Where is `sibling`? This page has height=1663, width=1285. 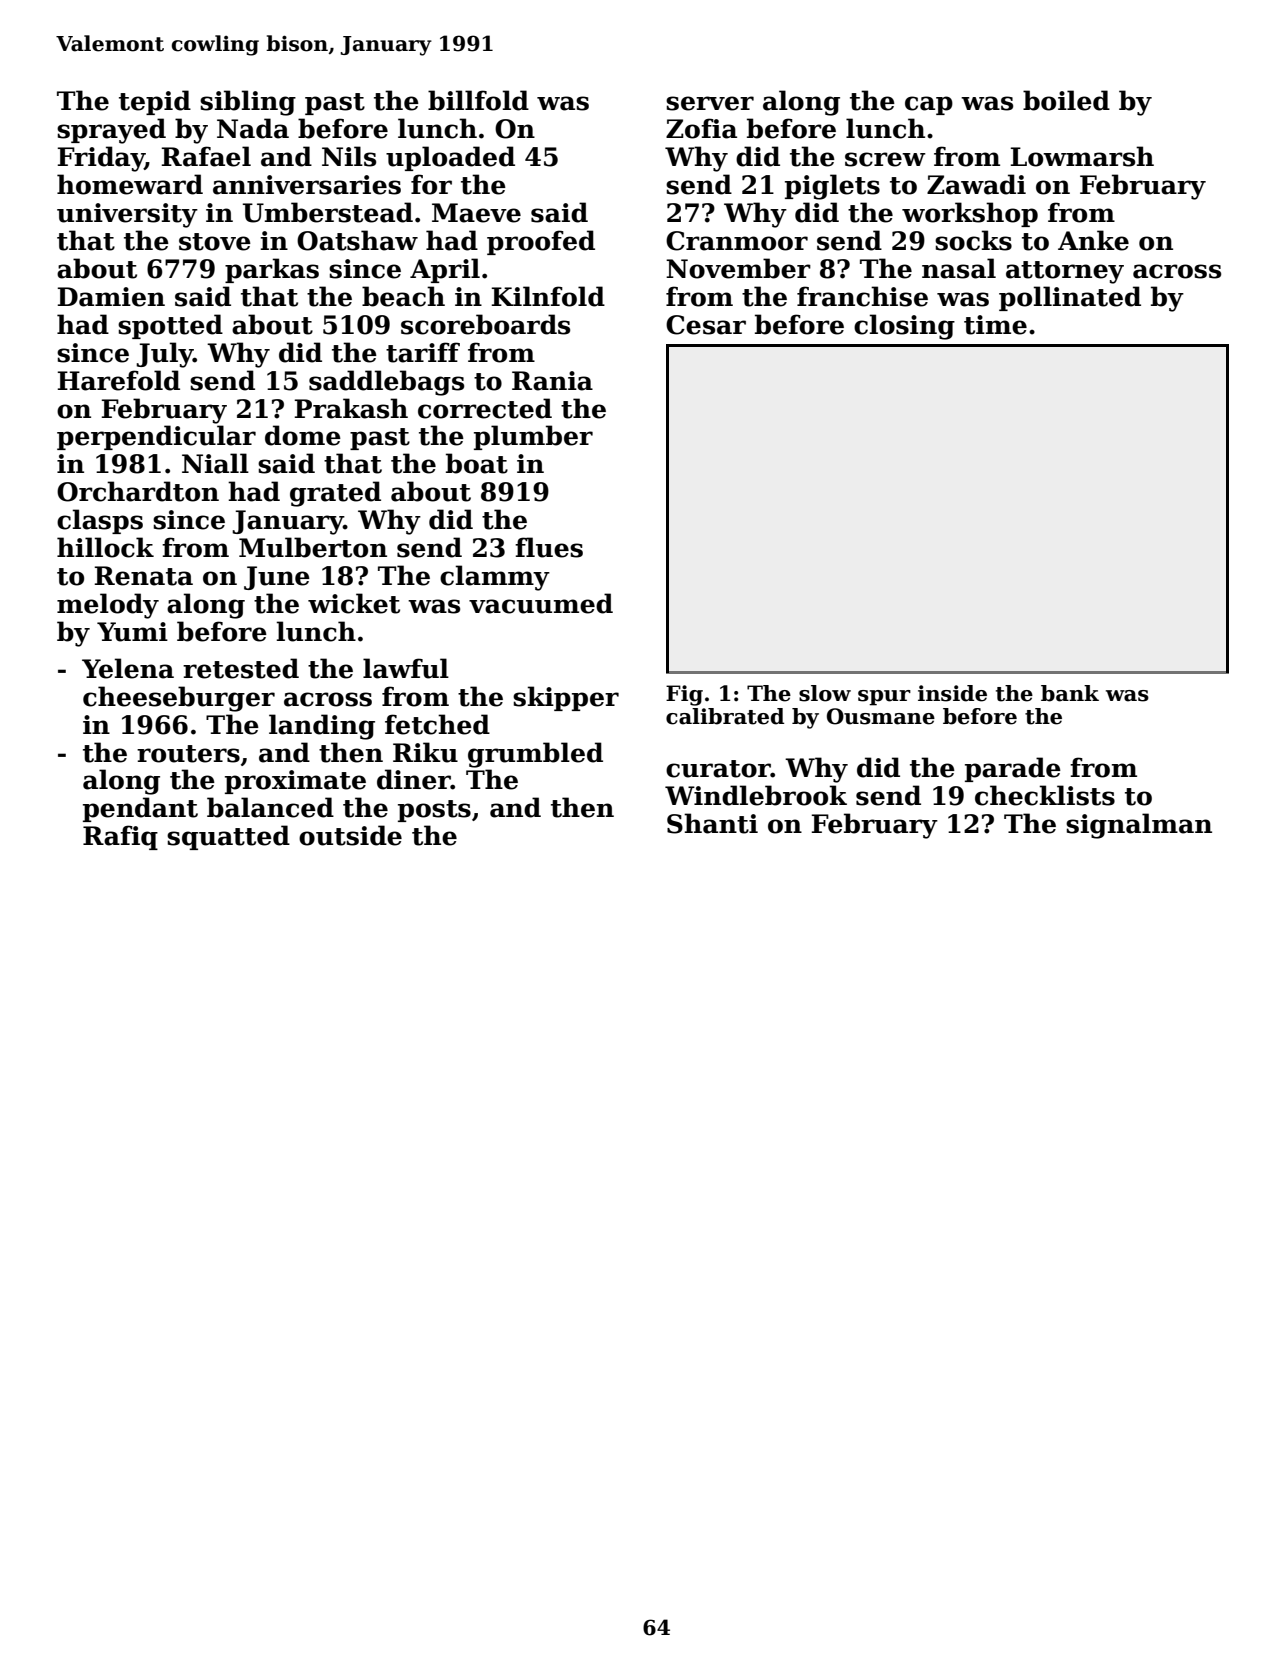 sibling is located at coordinates (248, 103).
